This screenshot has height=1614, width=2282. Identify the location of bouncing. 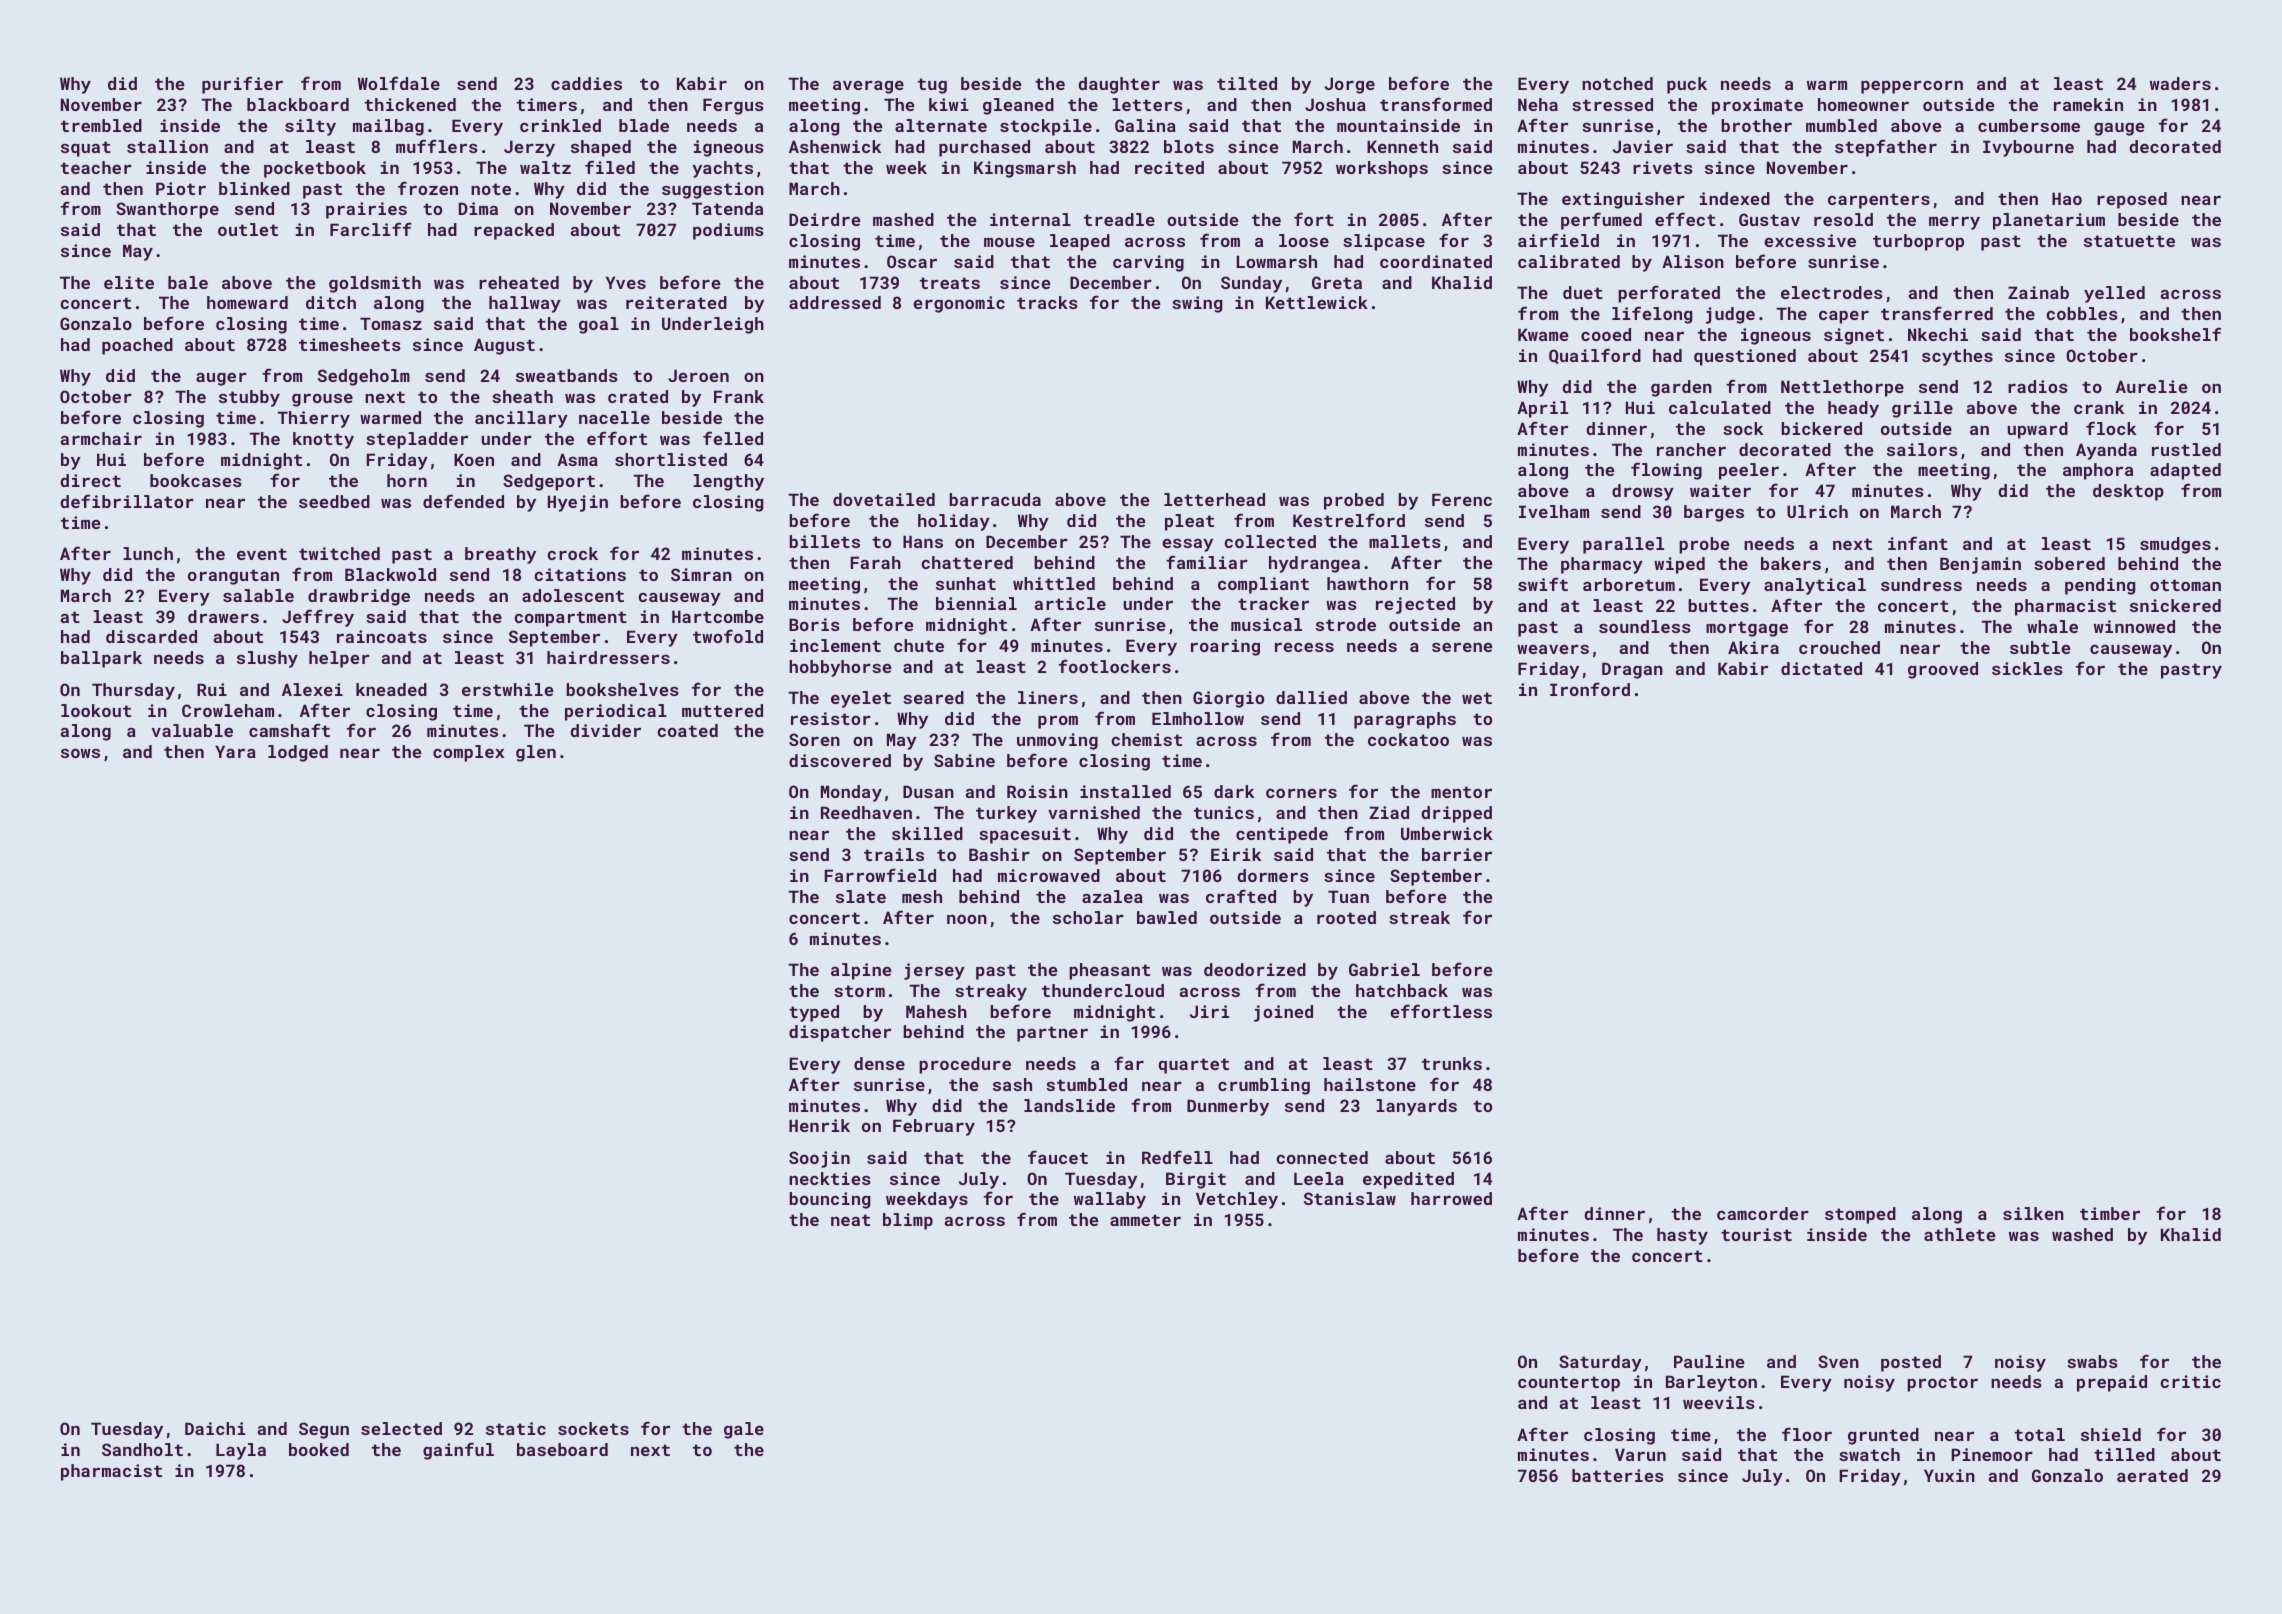
(829, 1200).
